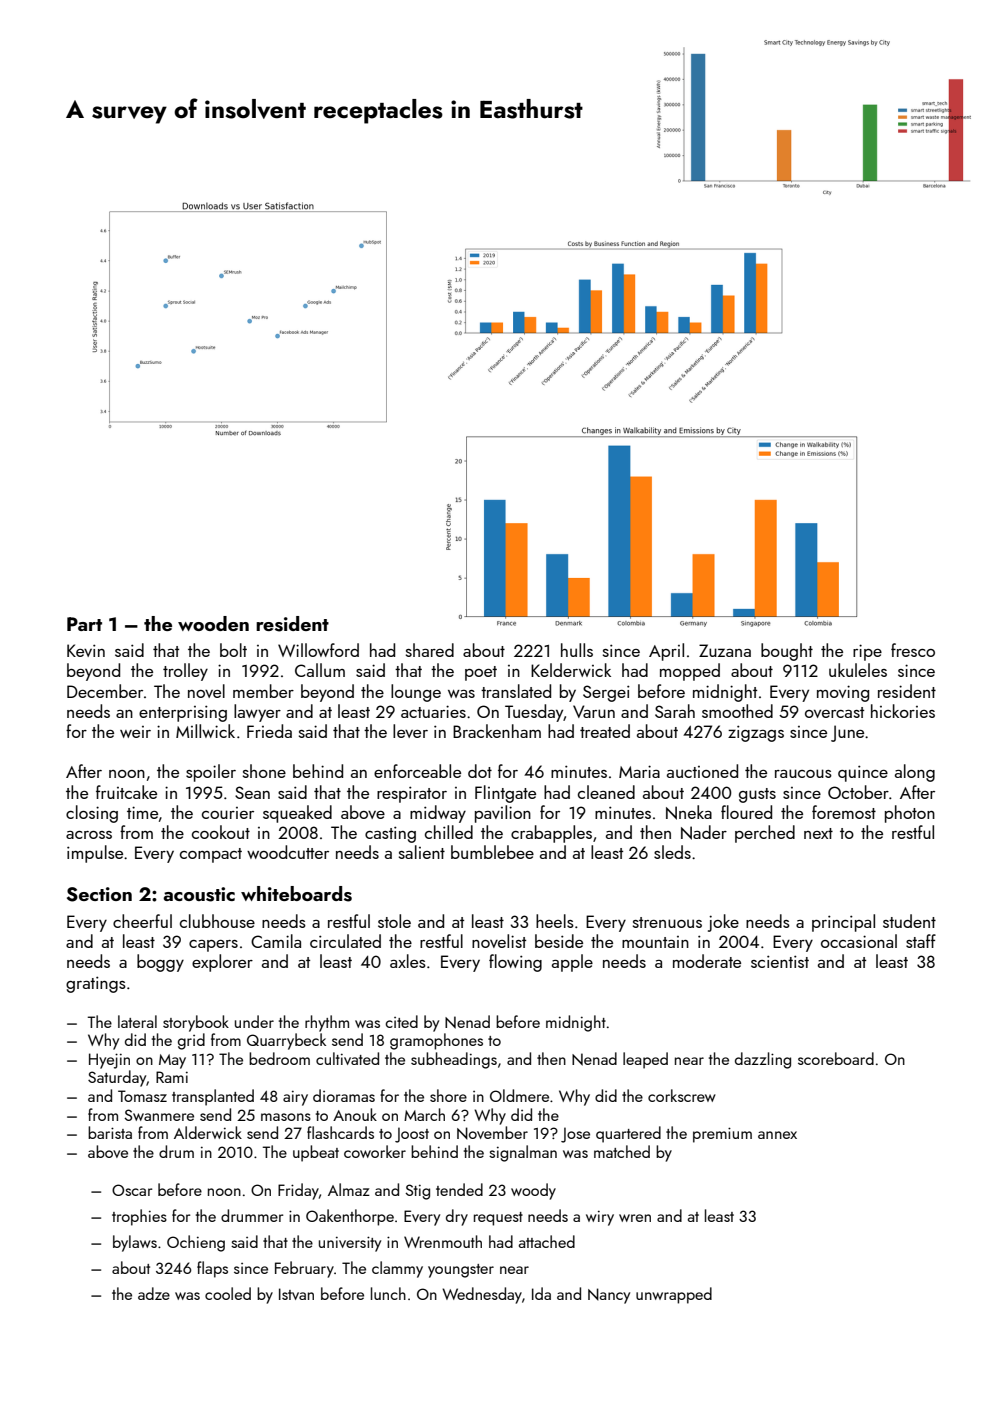  Describe the element at coordinates (110, 1132) in the image. I see `barista` at that location.
